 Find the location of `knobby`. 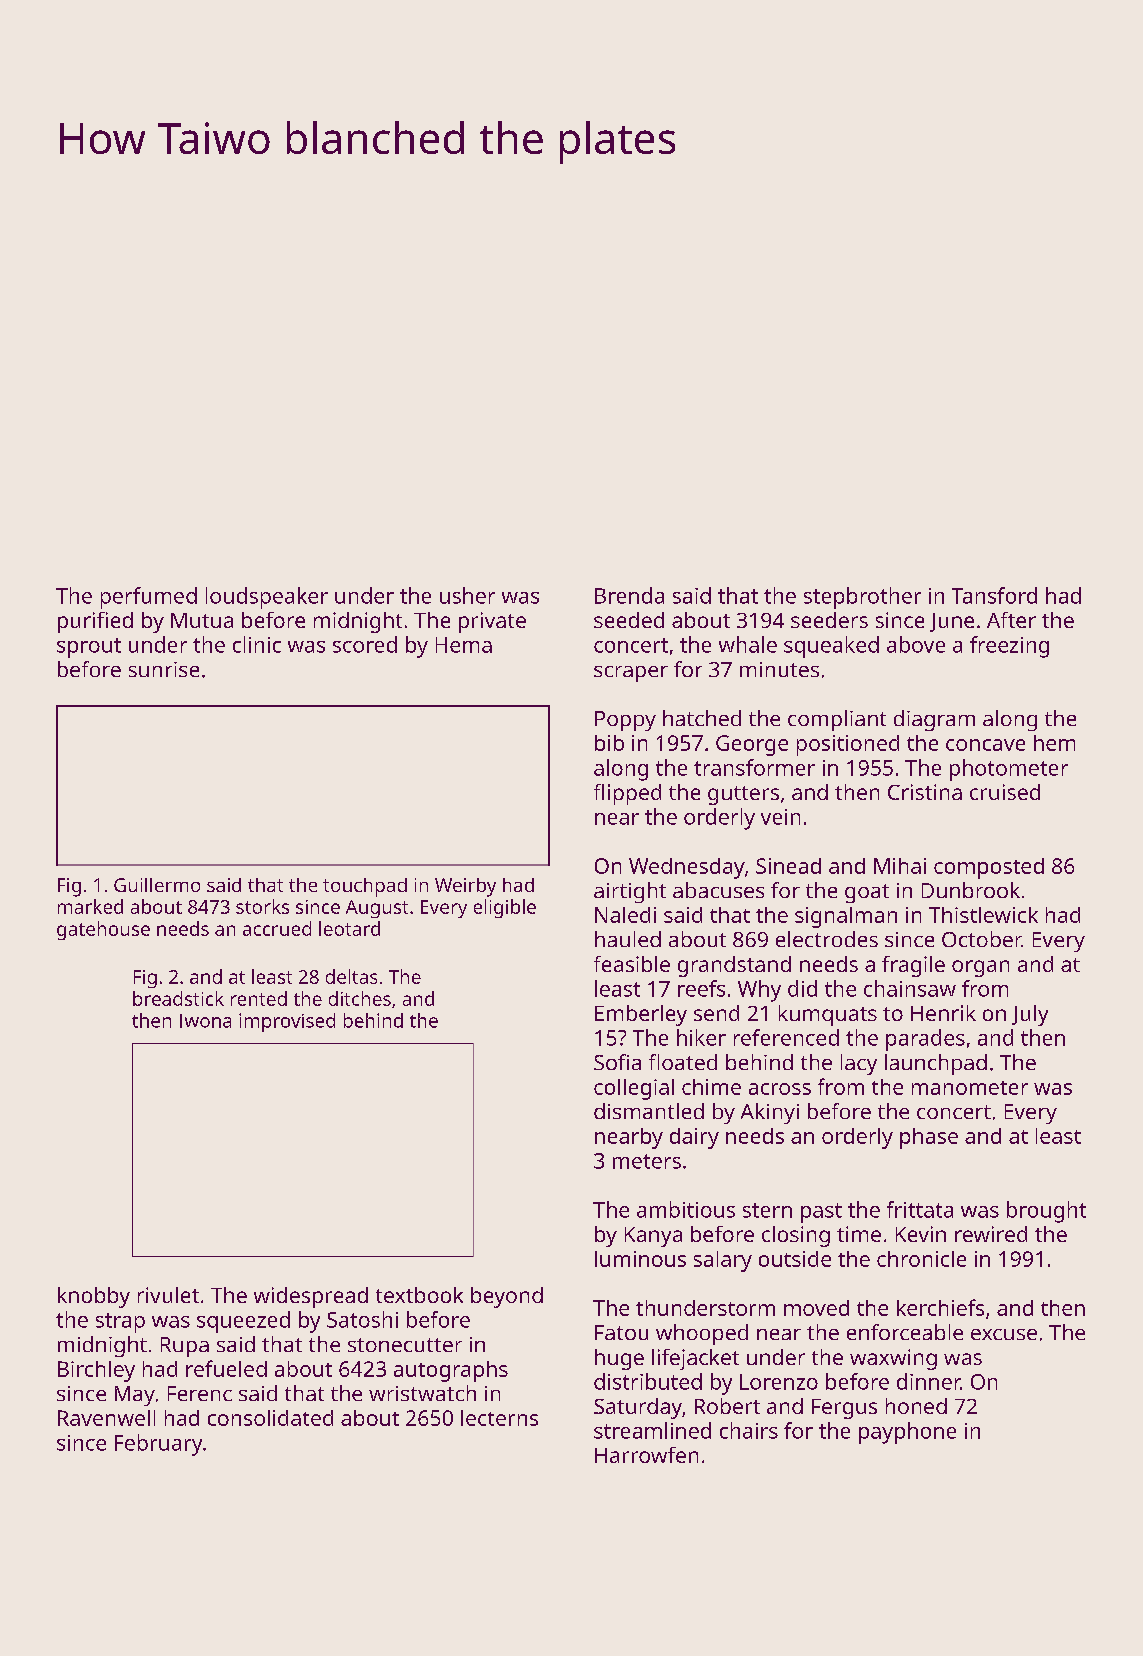

knobby is located at coordinates (94, 1297).
